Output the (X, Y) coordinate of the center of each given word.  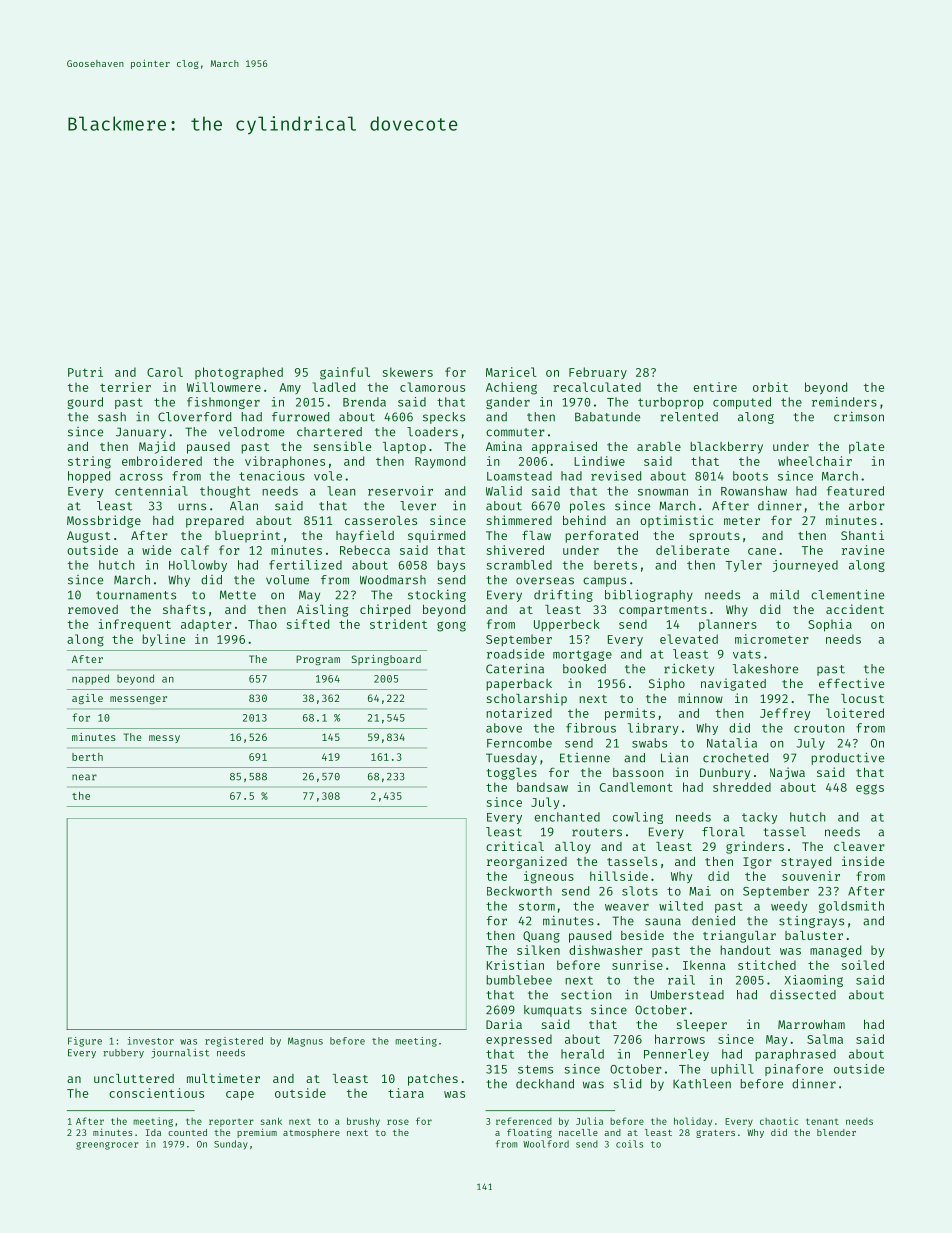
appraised (564, 447)
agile (87, 699)
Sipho (667, 684)
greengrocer (107, 1146)
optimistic (676, 521)
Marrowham (811, 1024)
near (84, 777)
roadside (515, 654)
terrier (125, 387)
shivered (515, 550)
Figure (85, 1042)
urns (192, 507)
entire (715, 387)
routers (597, 832)
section (586, 995)
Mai (700, 891)
